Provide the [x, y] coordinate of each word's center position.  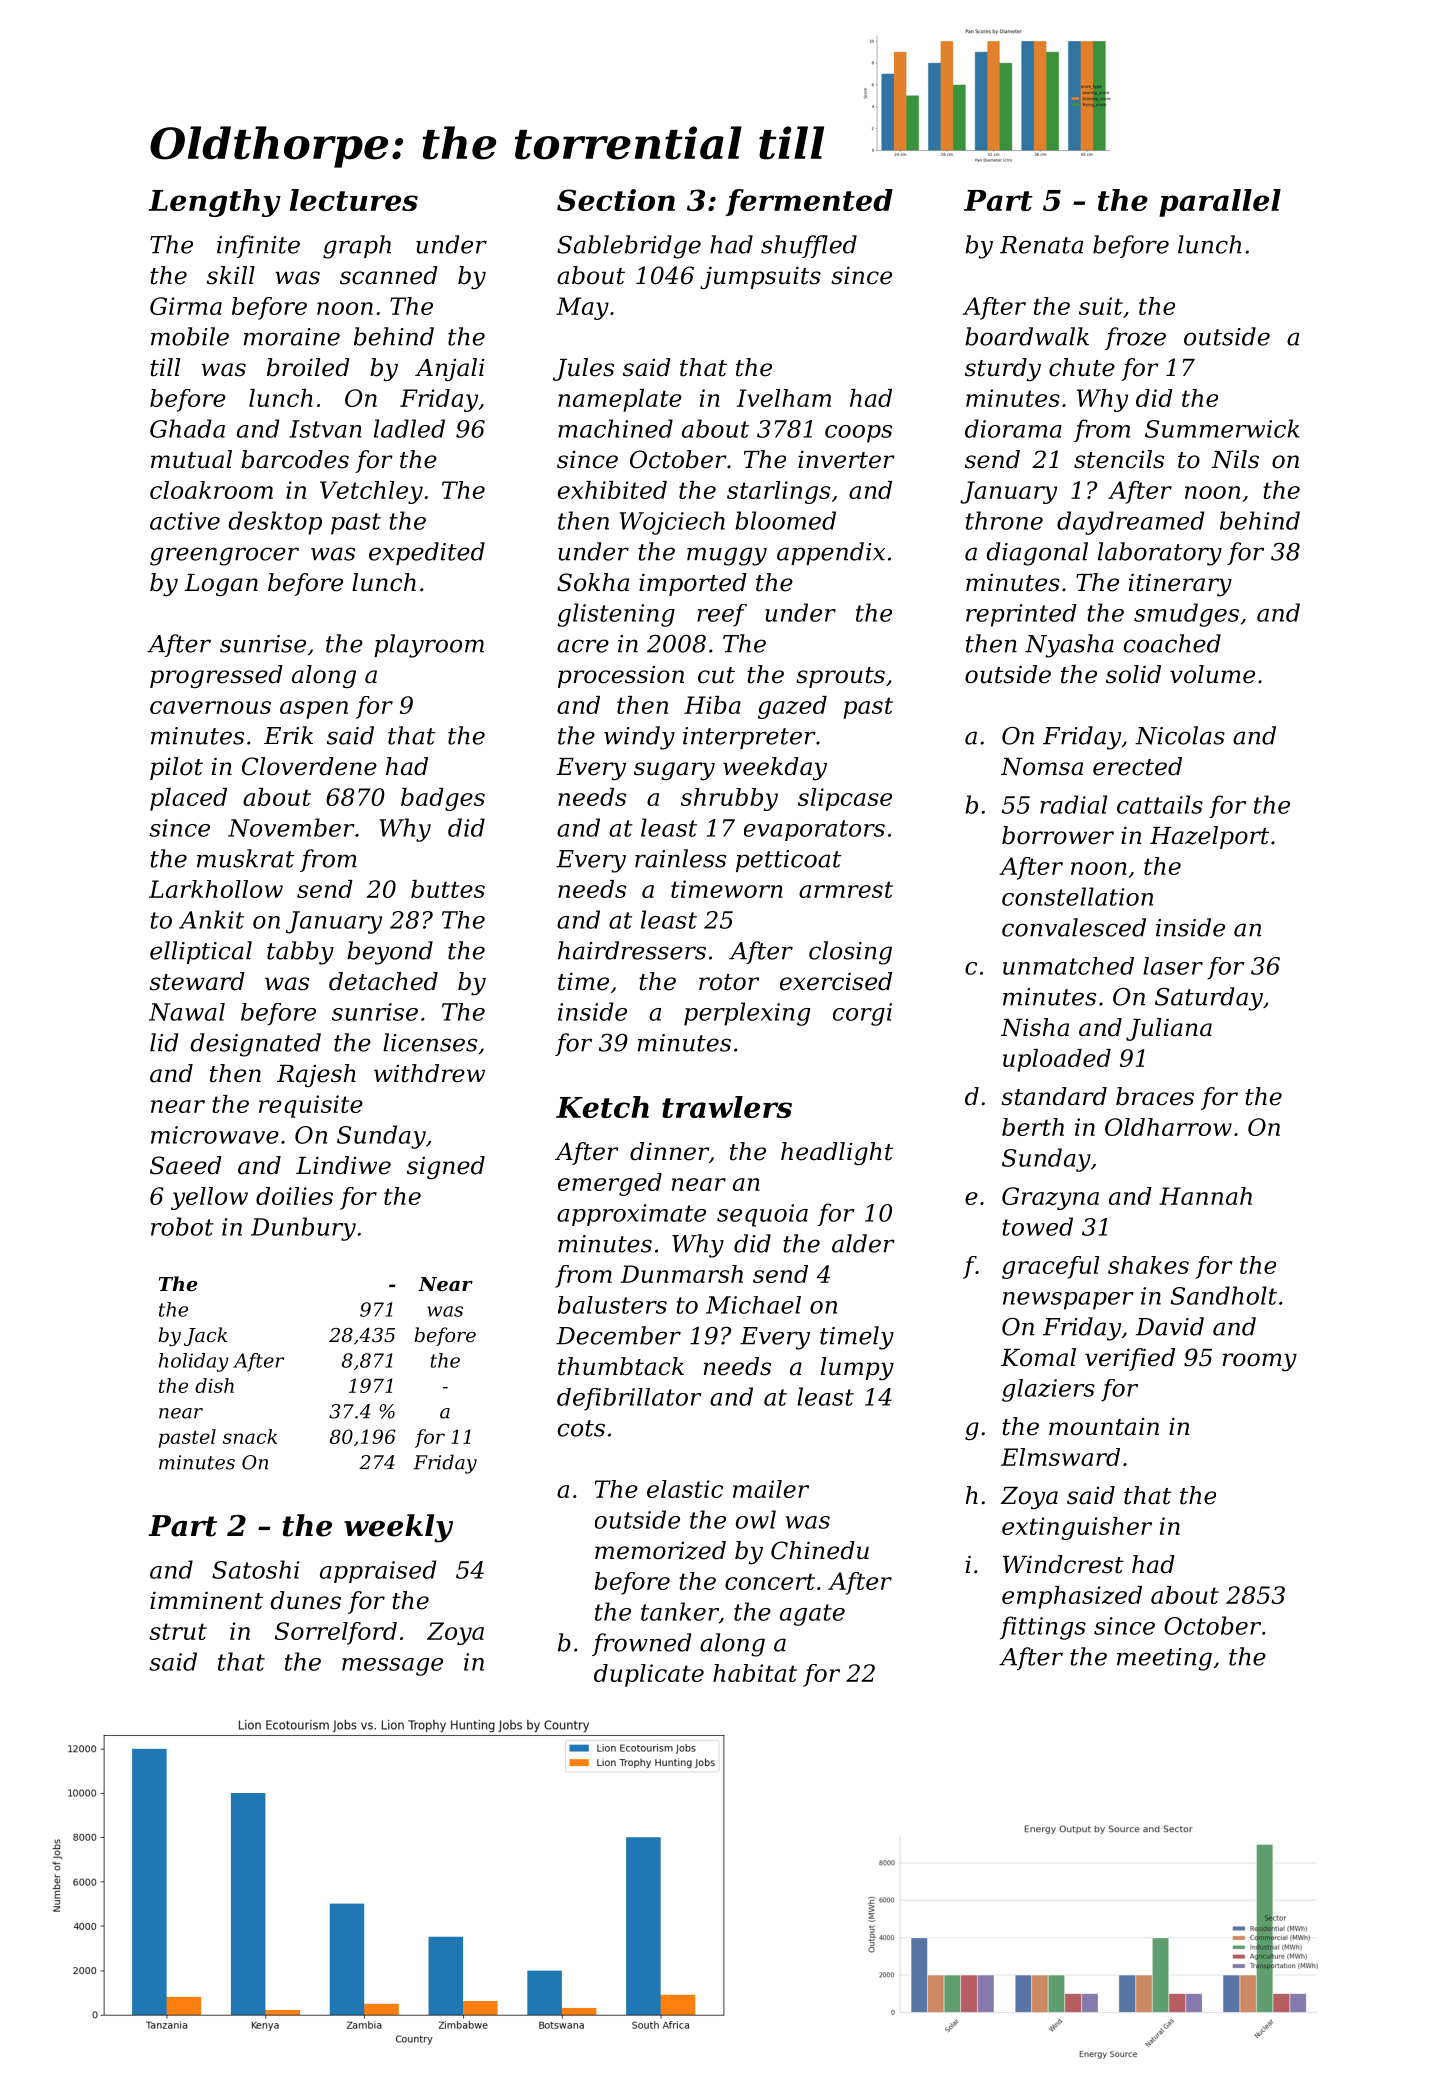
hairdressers [632, 950]
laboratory [1160, 554]
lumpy [857, 1368]
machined [615, 428]
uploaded [1057, 1060]
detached [383, 981]
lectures [354, 200]
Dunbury [303, 1229]
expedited [427, 553]
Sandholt [1224, 1295]
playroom [429, 646]
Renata [1041, 245]
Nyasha [1069, 646]
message [392, 1667]
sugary [674, 771]
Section [616, 200]
